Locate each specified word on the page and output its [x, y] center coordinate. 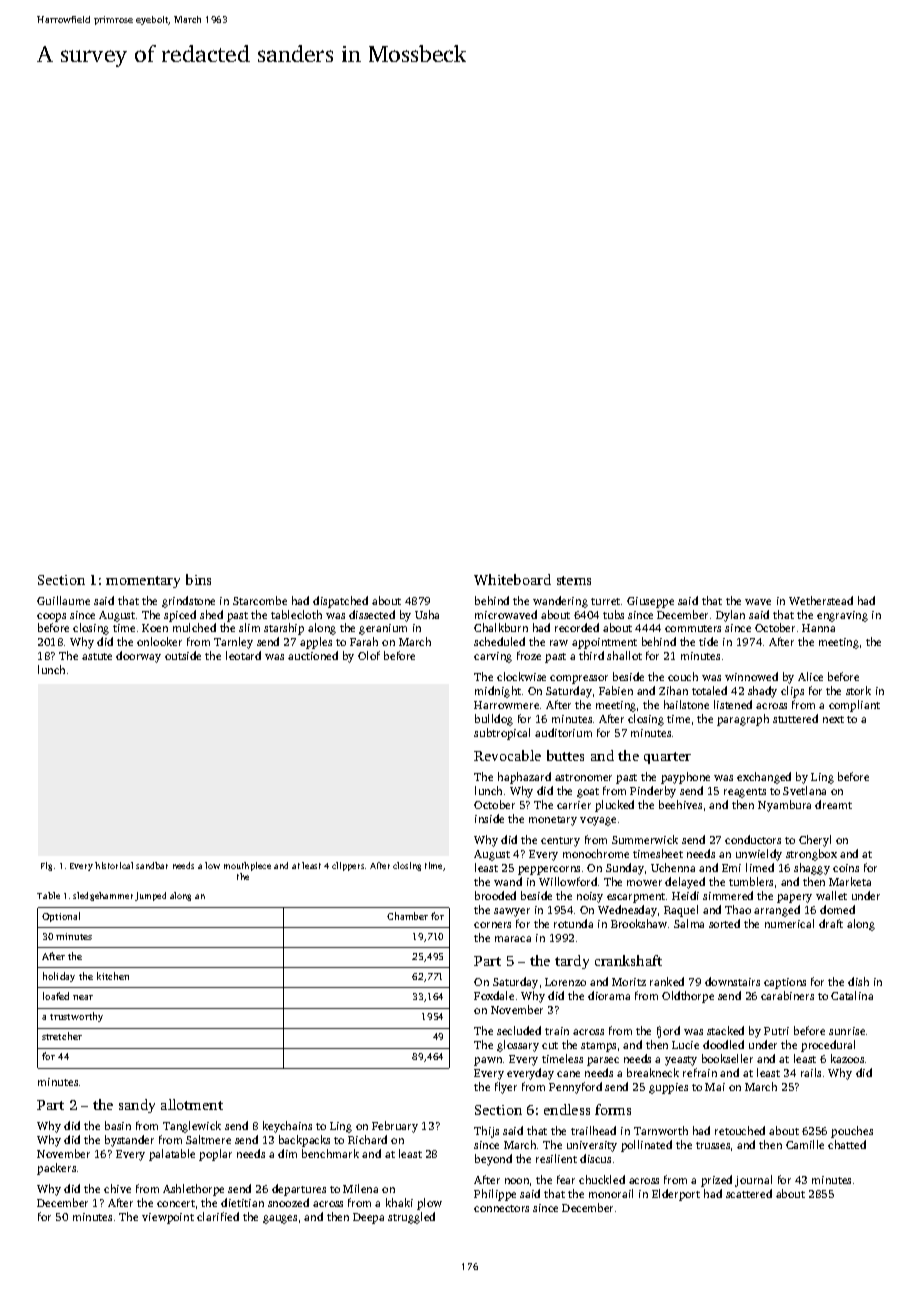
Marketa [850, 881]
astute [97, 656]
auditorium [563, 732]
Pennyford [575, 1088]
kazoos [847, 1058]
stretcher [62, 1036]
